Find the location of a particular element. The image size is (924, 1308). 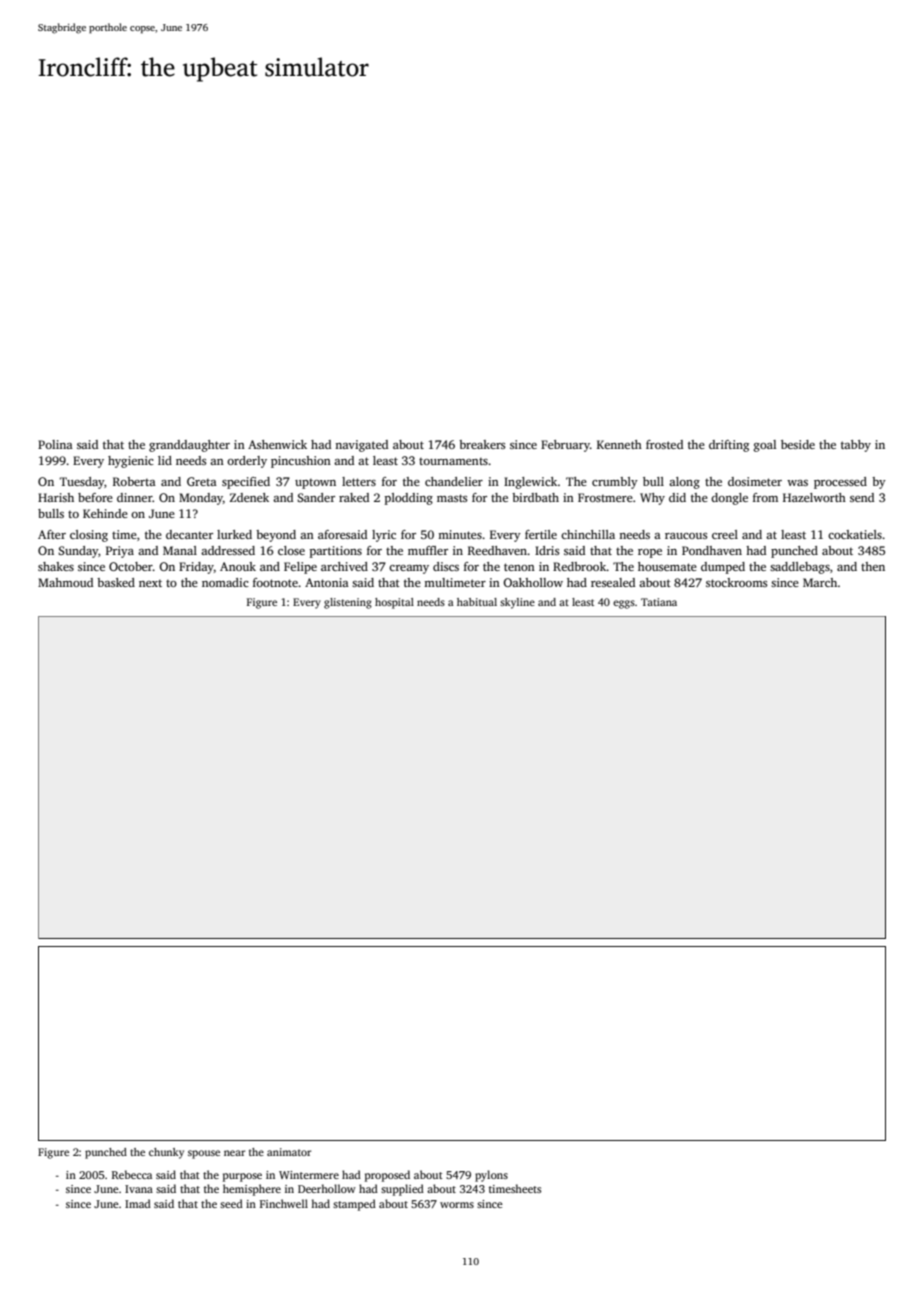

hygienic is located at coordinates (131, 462).
